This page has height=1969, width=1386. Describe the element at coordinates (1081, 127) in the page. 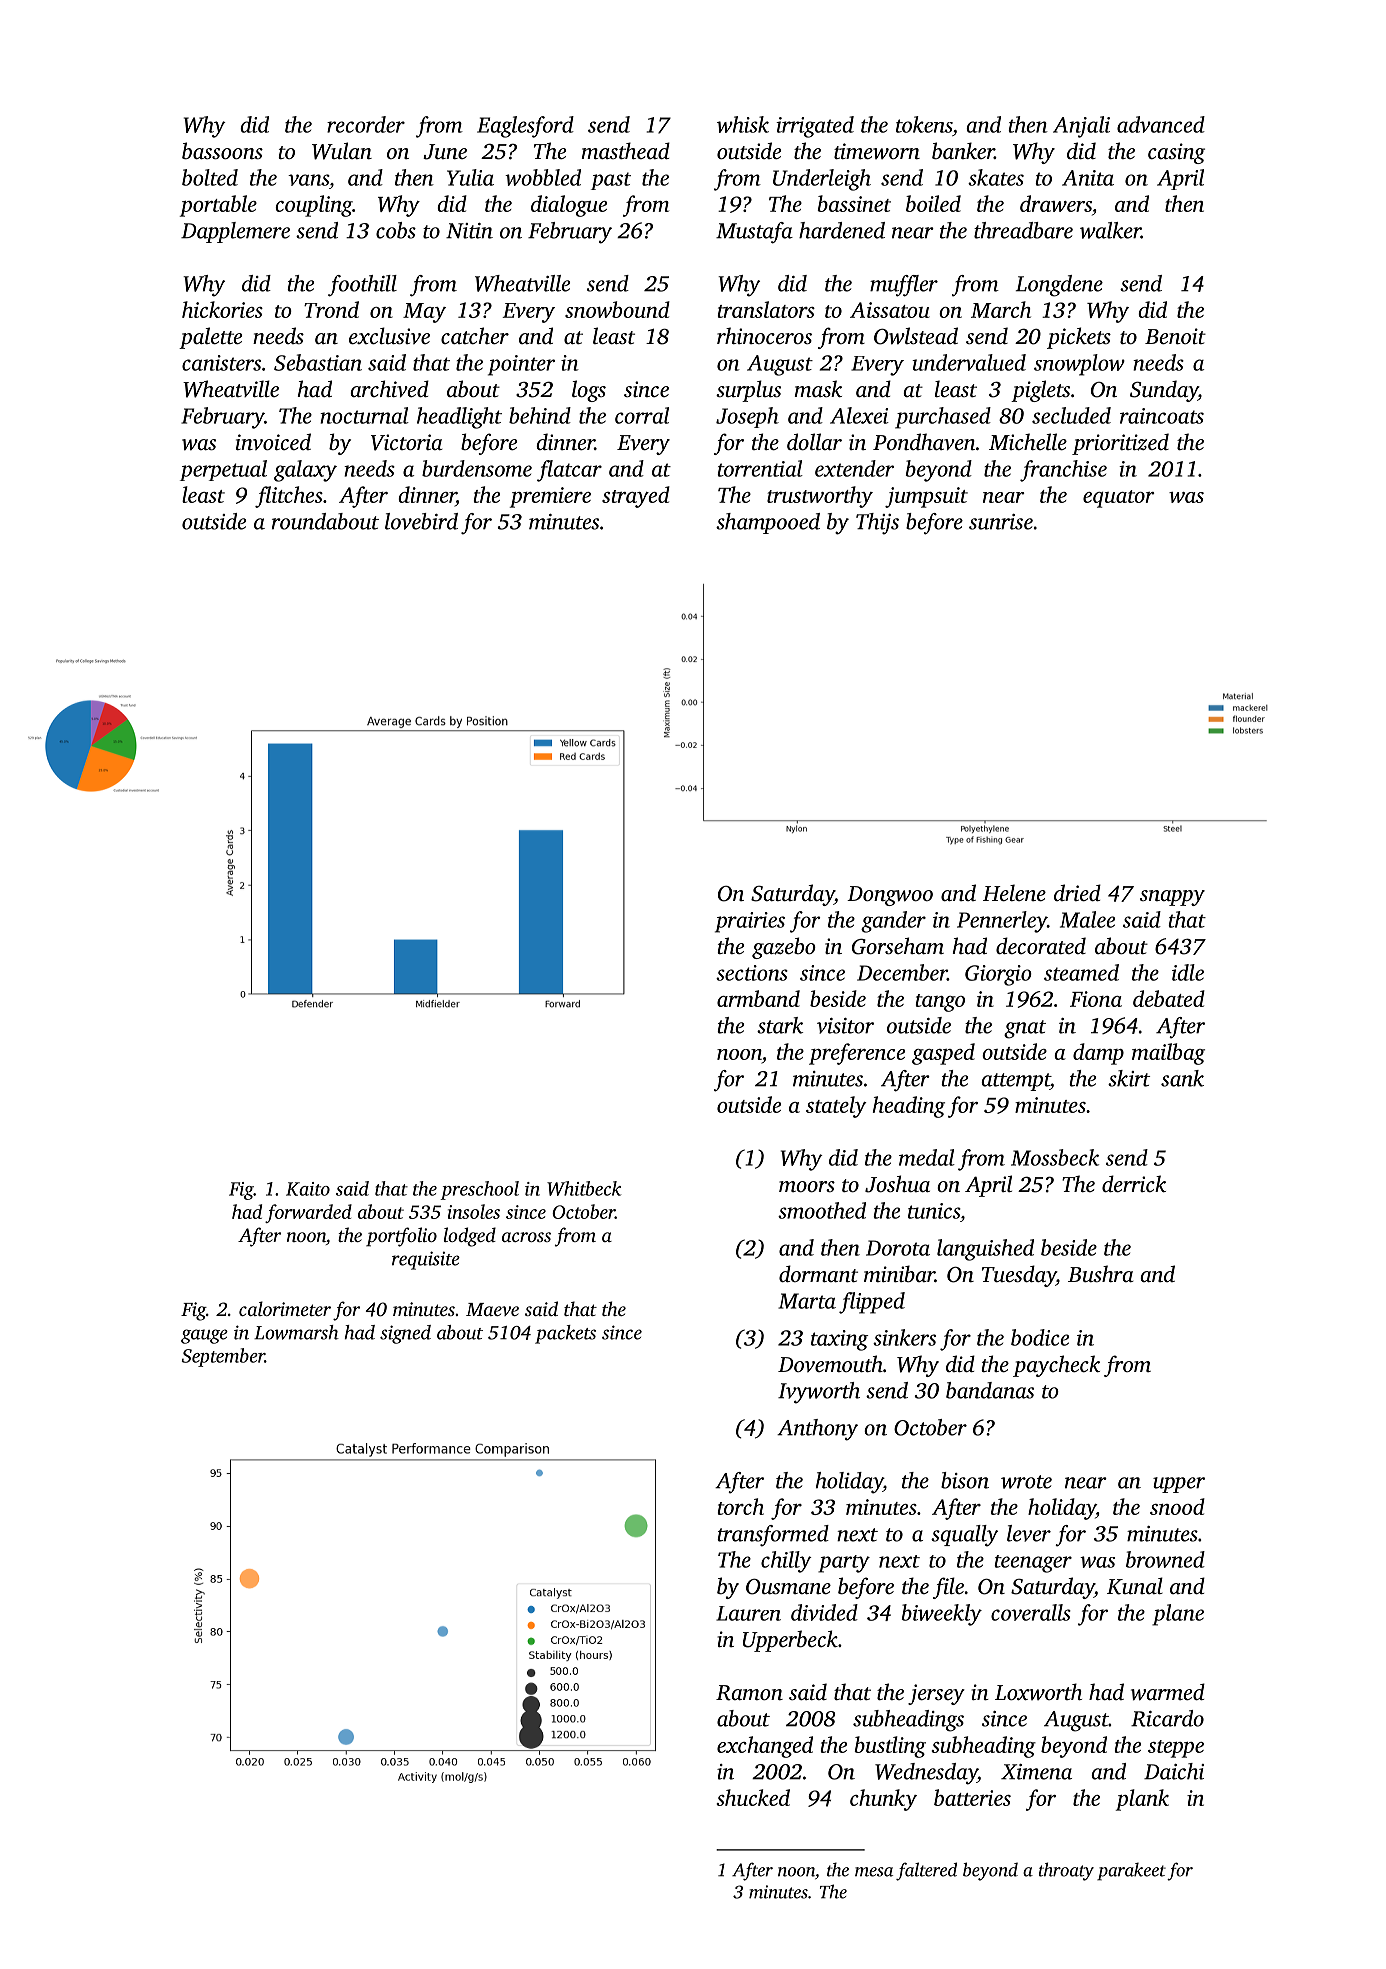

I see `Anjali` at that location.
